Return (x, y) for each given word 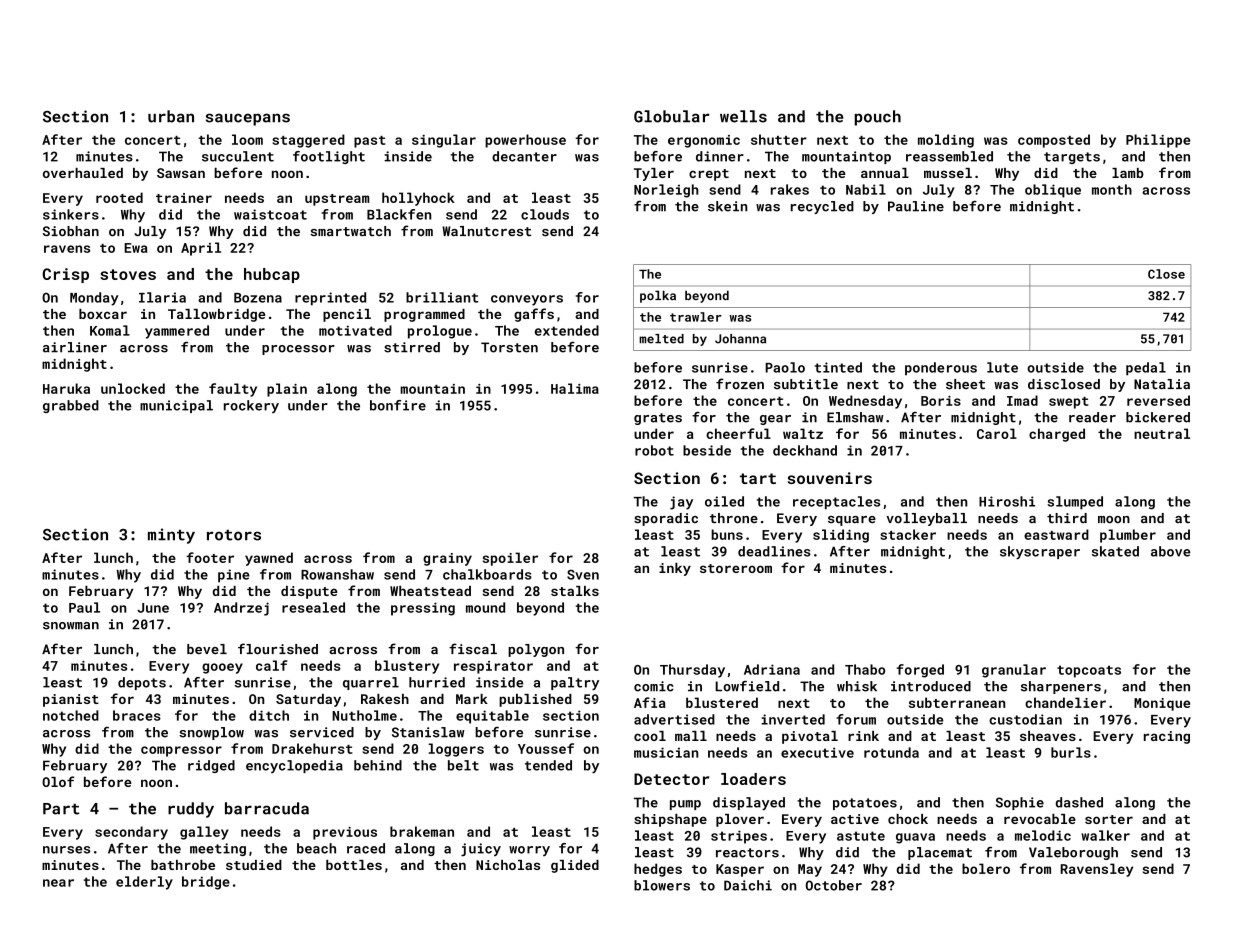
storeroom (736, 568)
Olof (58, 781)
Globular (672, 116)
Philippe (1158, 141)
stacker (908, 534)
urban (171, 116)
